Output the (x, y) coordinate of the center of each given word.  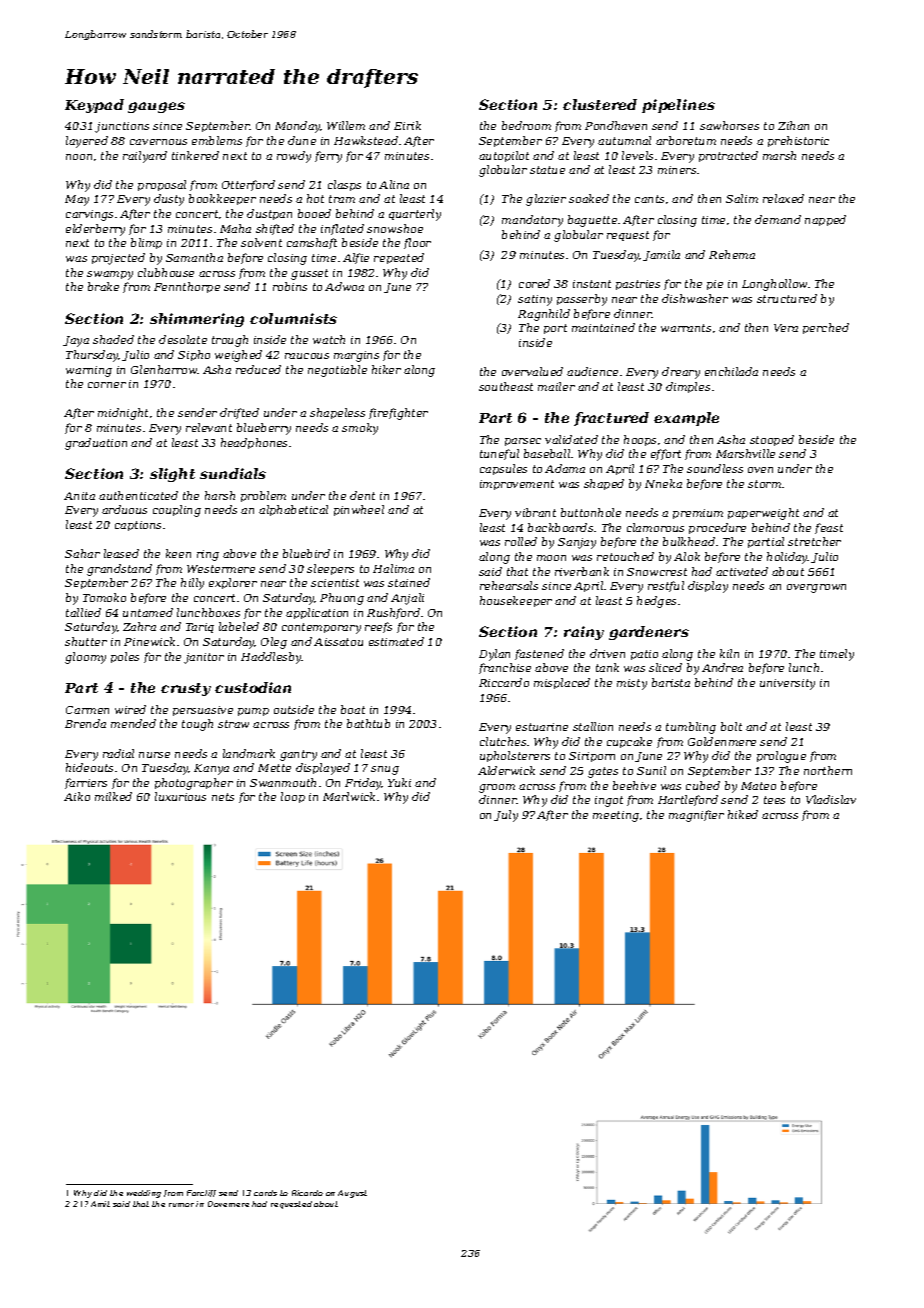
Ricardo (307, 1193)
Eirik (407, 125)
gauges (156, 107)
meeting (616, 816)
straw (233, 724)
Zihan (793, 125)
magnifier (696, 816)
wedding (144, 1194)
